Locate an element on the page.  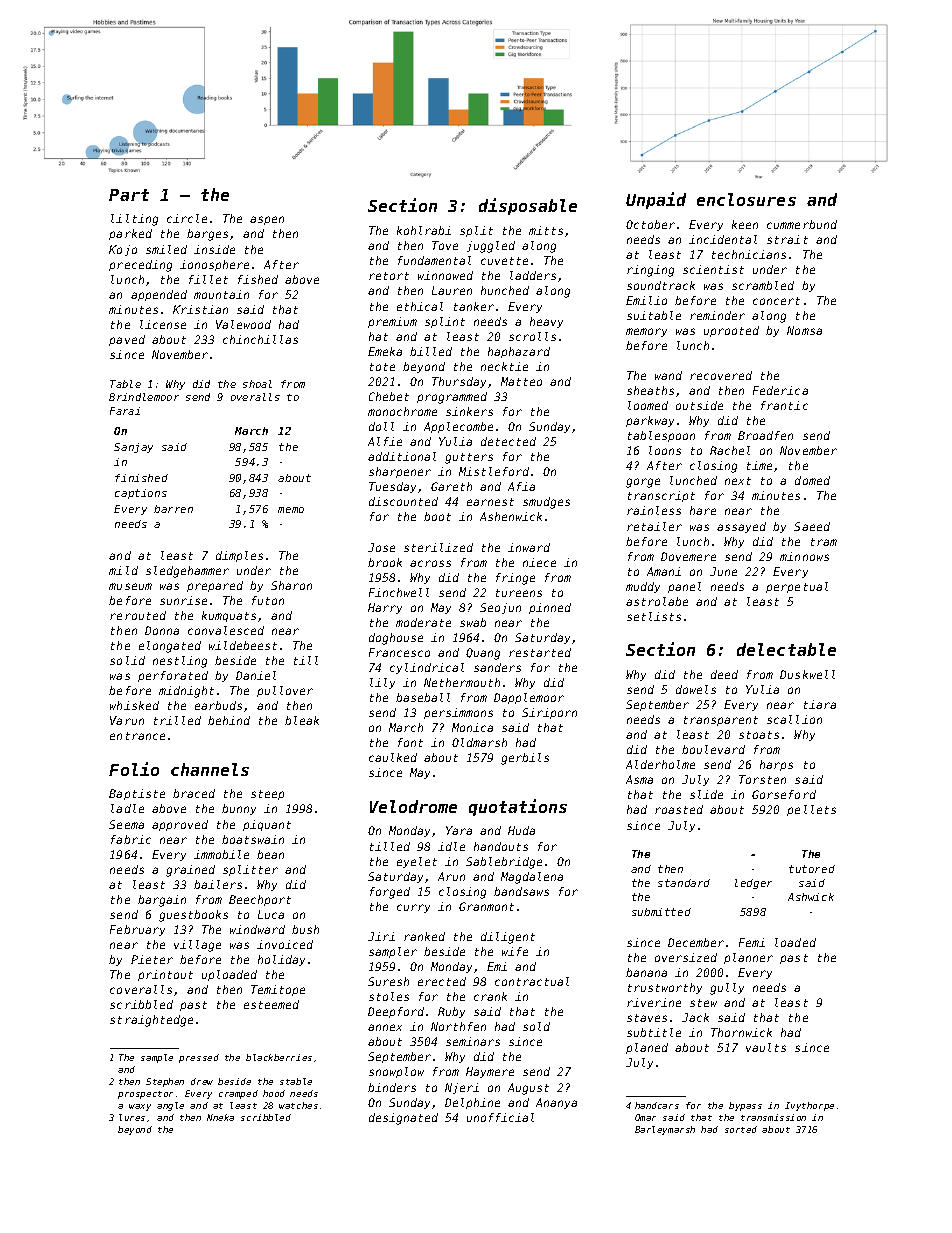
sorted is located at coordinates (741, 1129).
